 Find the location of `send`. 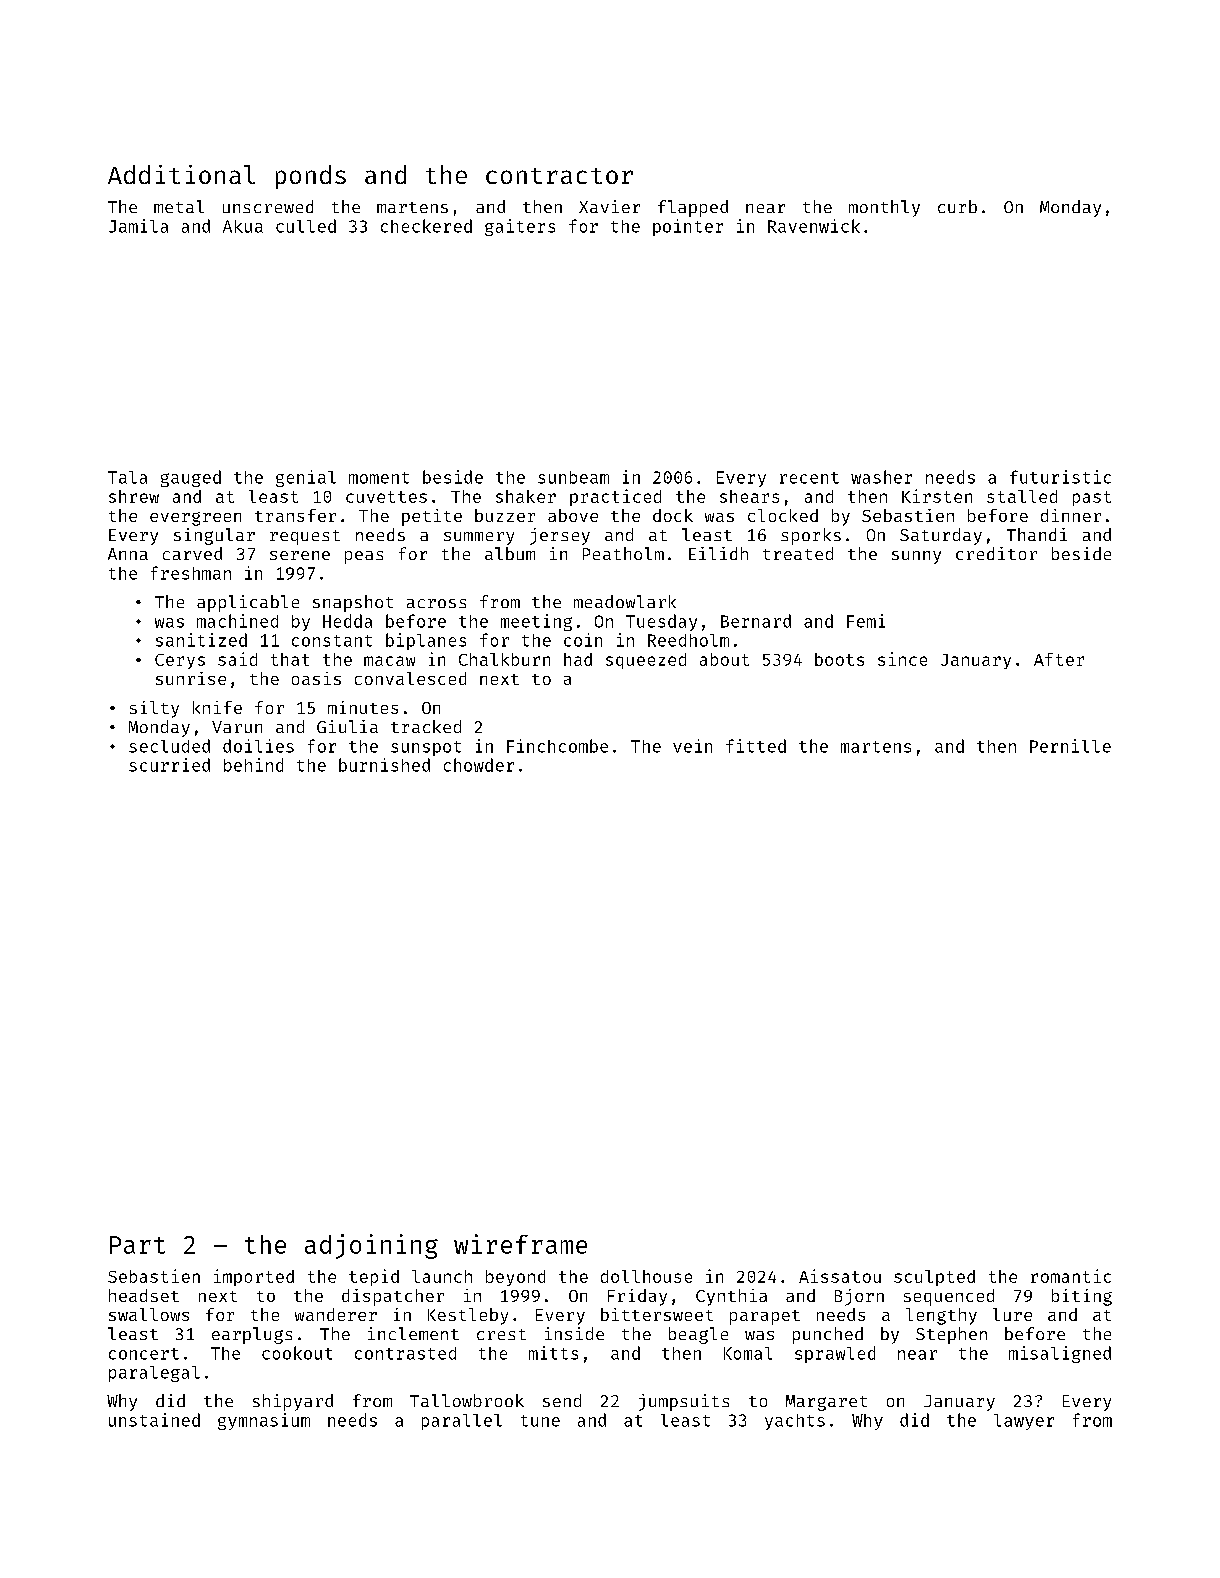

send is located at coordinates (562, 1400).
